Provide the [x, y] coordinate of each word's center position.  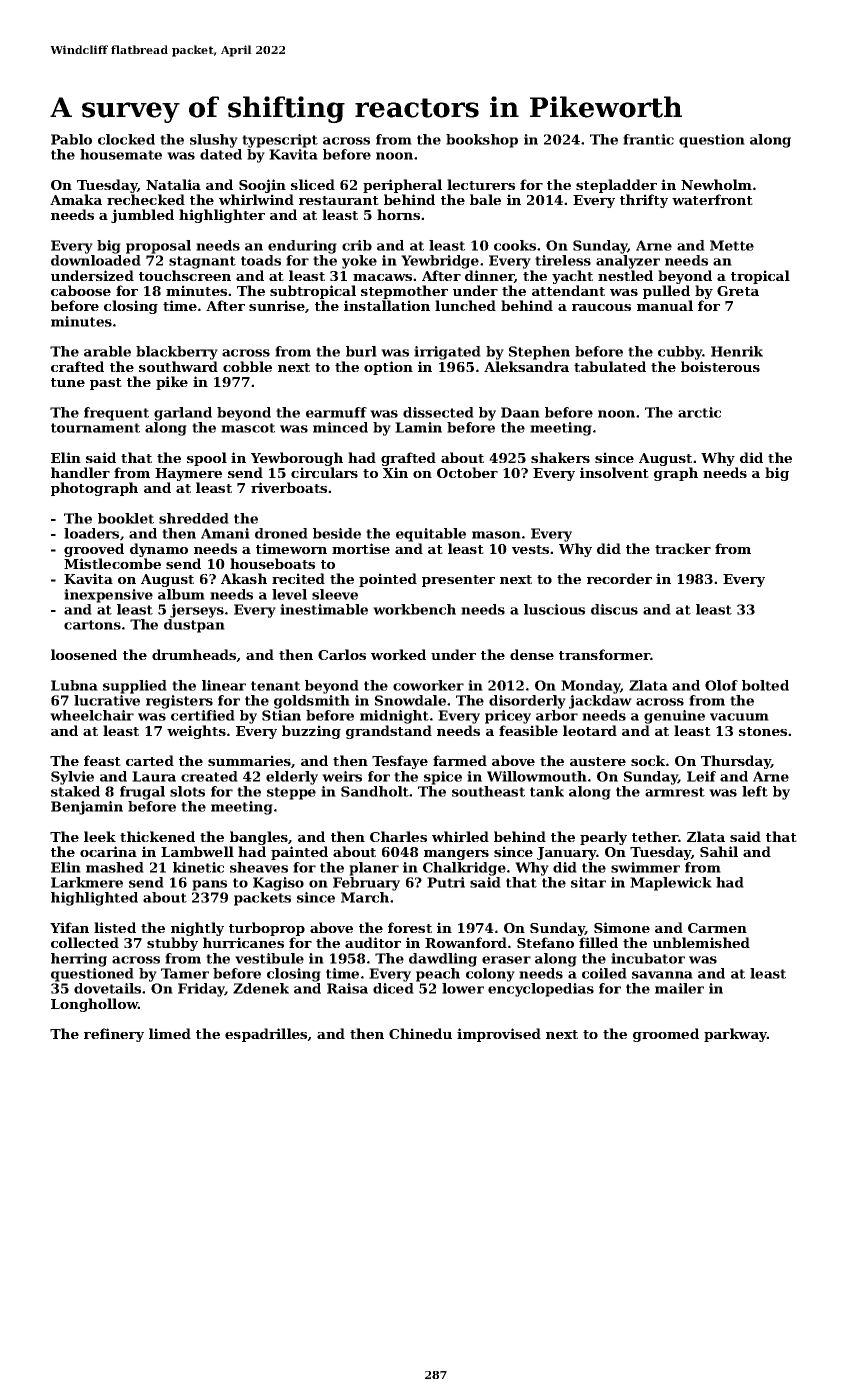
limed [170, 1033]
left [755, 791]
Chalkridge [464, 869]
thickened [157, 836]
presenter [458, 581]
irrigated [447, 353]
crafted [77, 366]
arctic [699, 412]
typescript [280, 141]
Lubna [74, 685]
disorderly [527, 702]
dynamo [159, 550]
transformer [605, 654]
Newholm [716, 184]
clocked [126, 139]
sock [648, 760]
